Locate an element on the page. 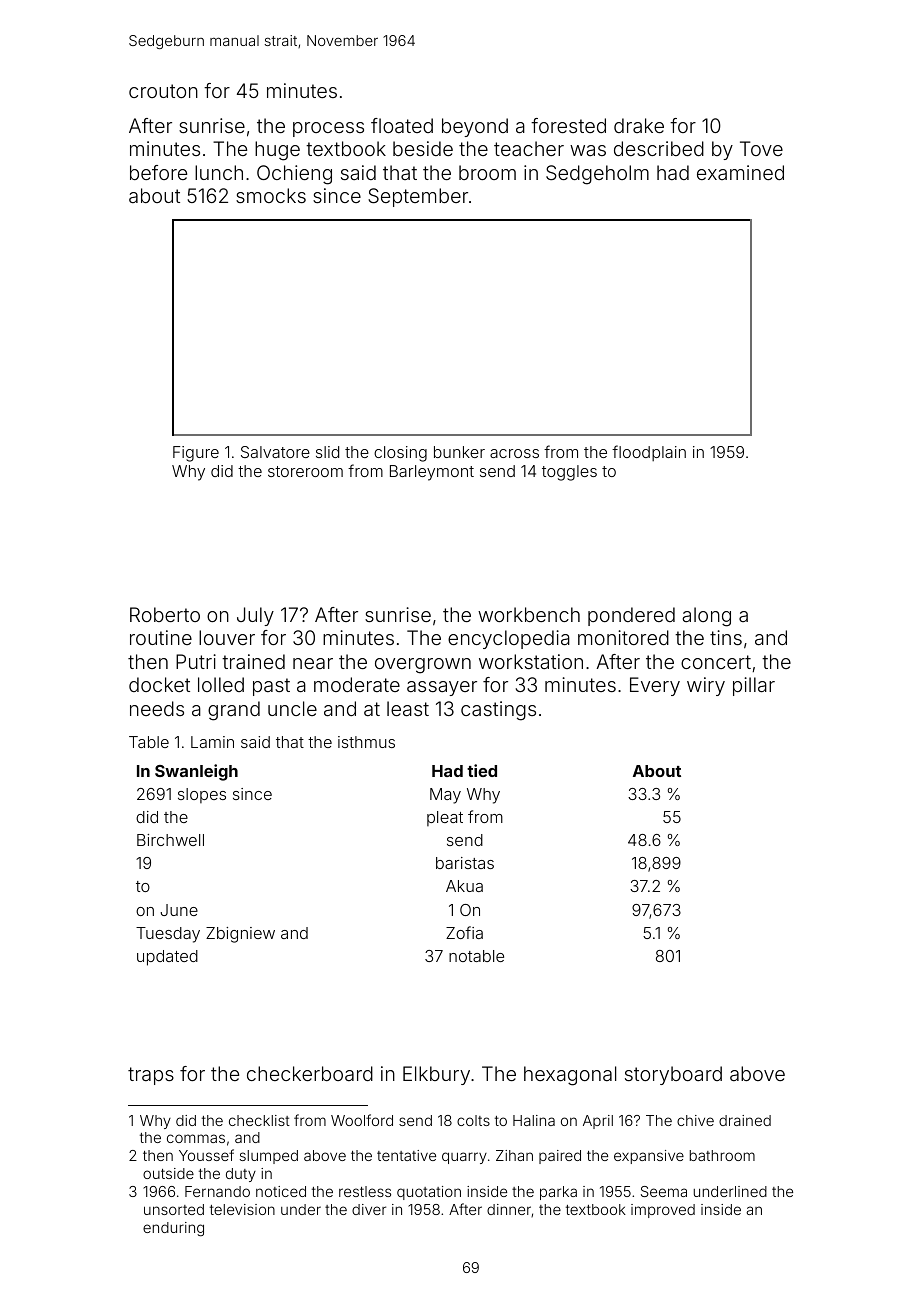 This document has height=1314, width=924. Woolford is located at coordinates (362, 1120).
